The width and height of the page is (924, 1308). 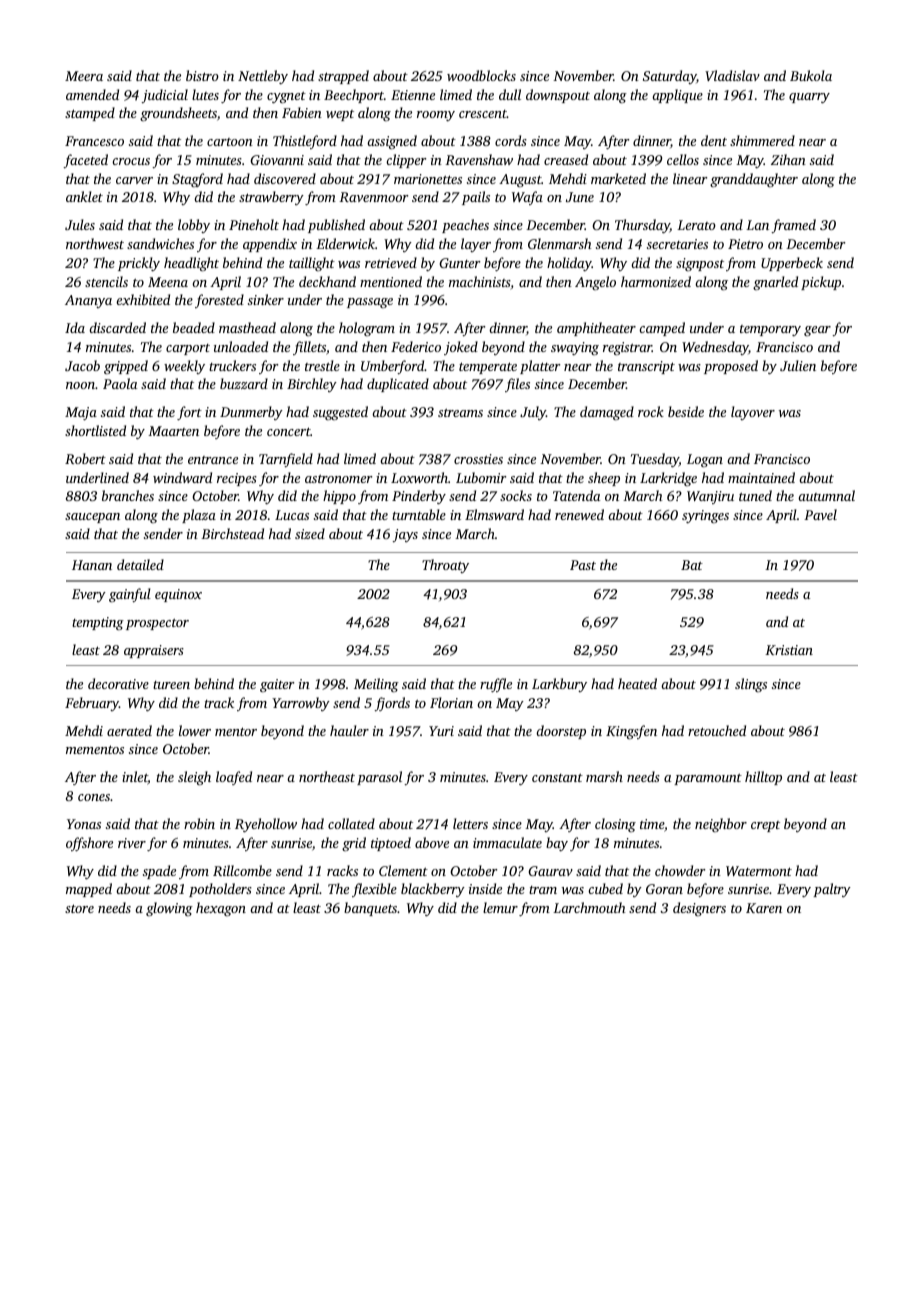 What do you see at coordinates (705, 517) in the page?
I see `syringes` at bounding box center [705, 517].
